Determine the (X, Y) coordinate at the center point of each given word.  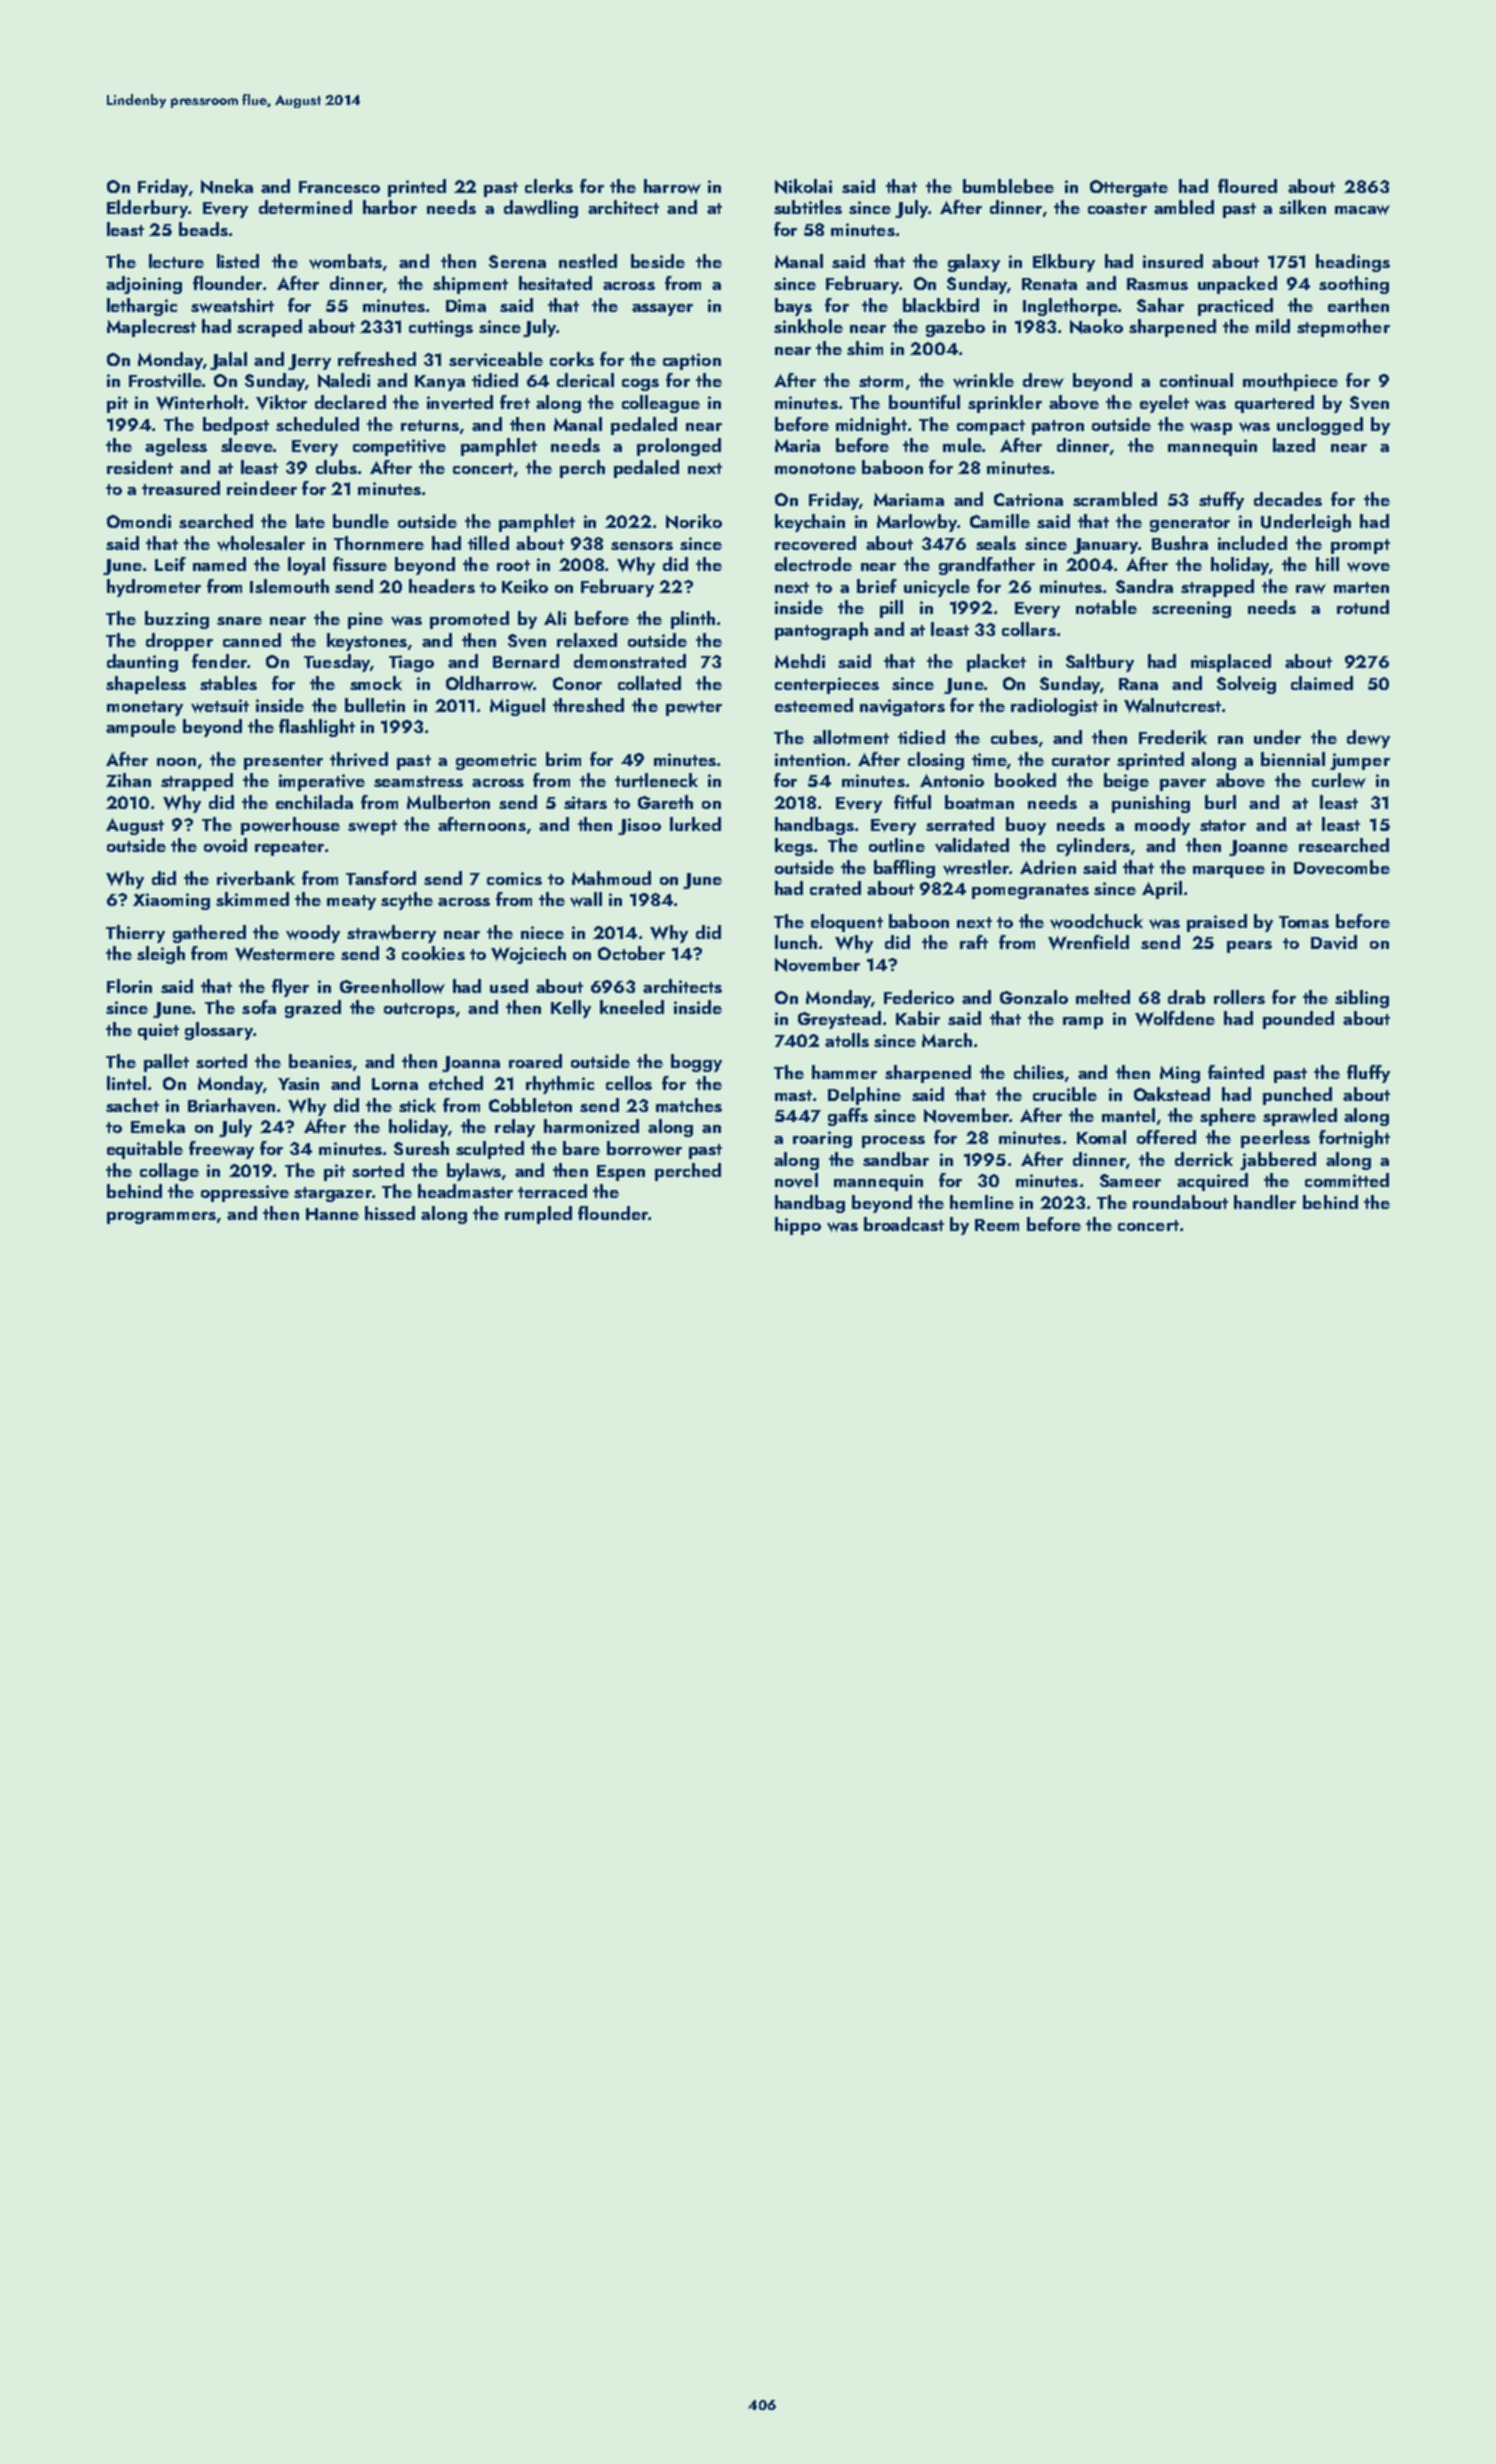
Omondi (139, 521)
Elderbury (147, 209)
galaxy (974, 263)
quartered (1274, 404)
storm (881, 381)
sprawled (1300, 1117)
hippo (798, 1226)
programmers (161, 1218)
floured (1247, 186)
